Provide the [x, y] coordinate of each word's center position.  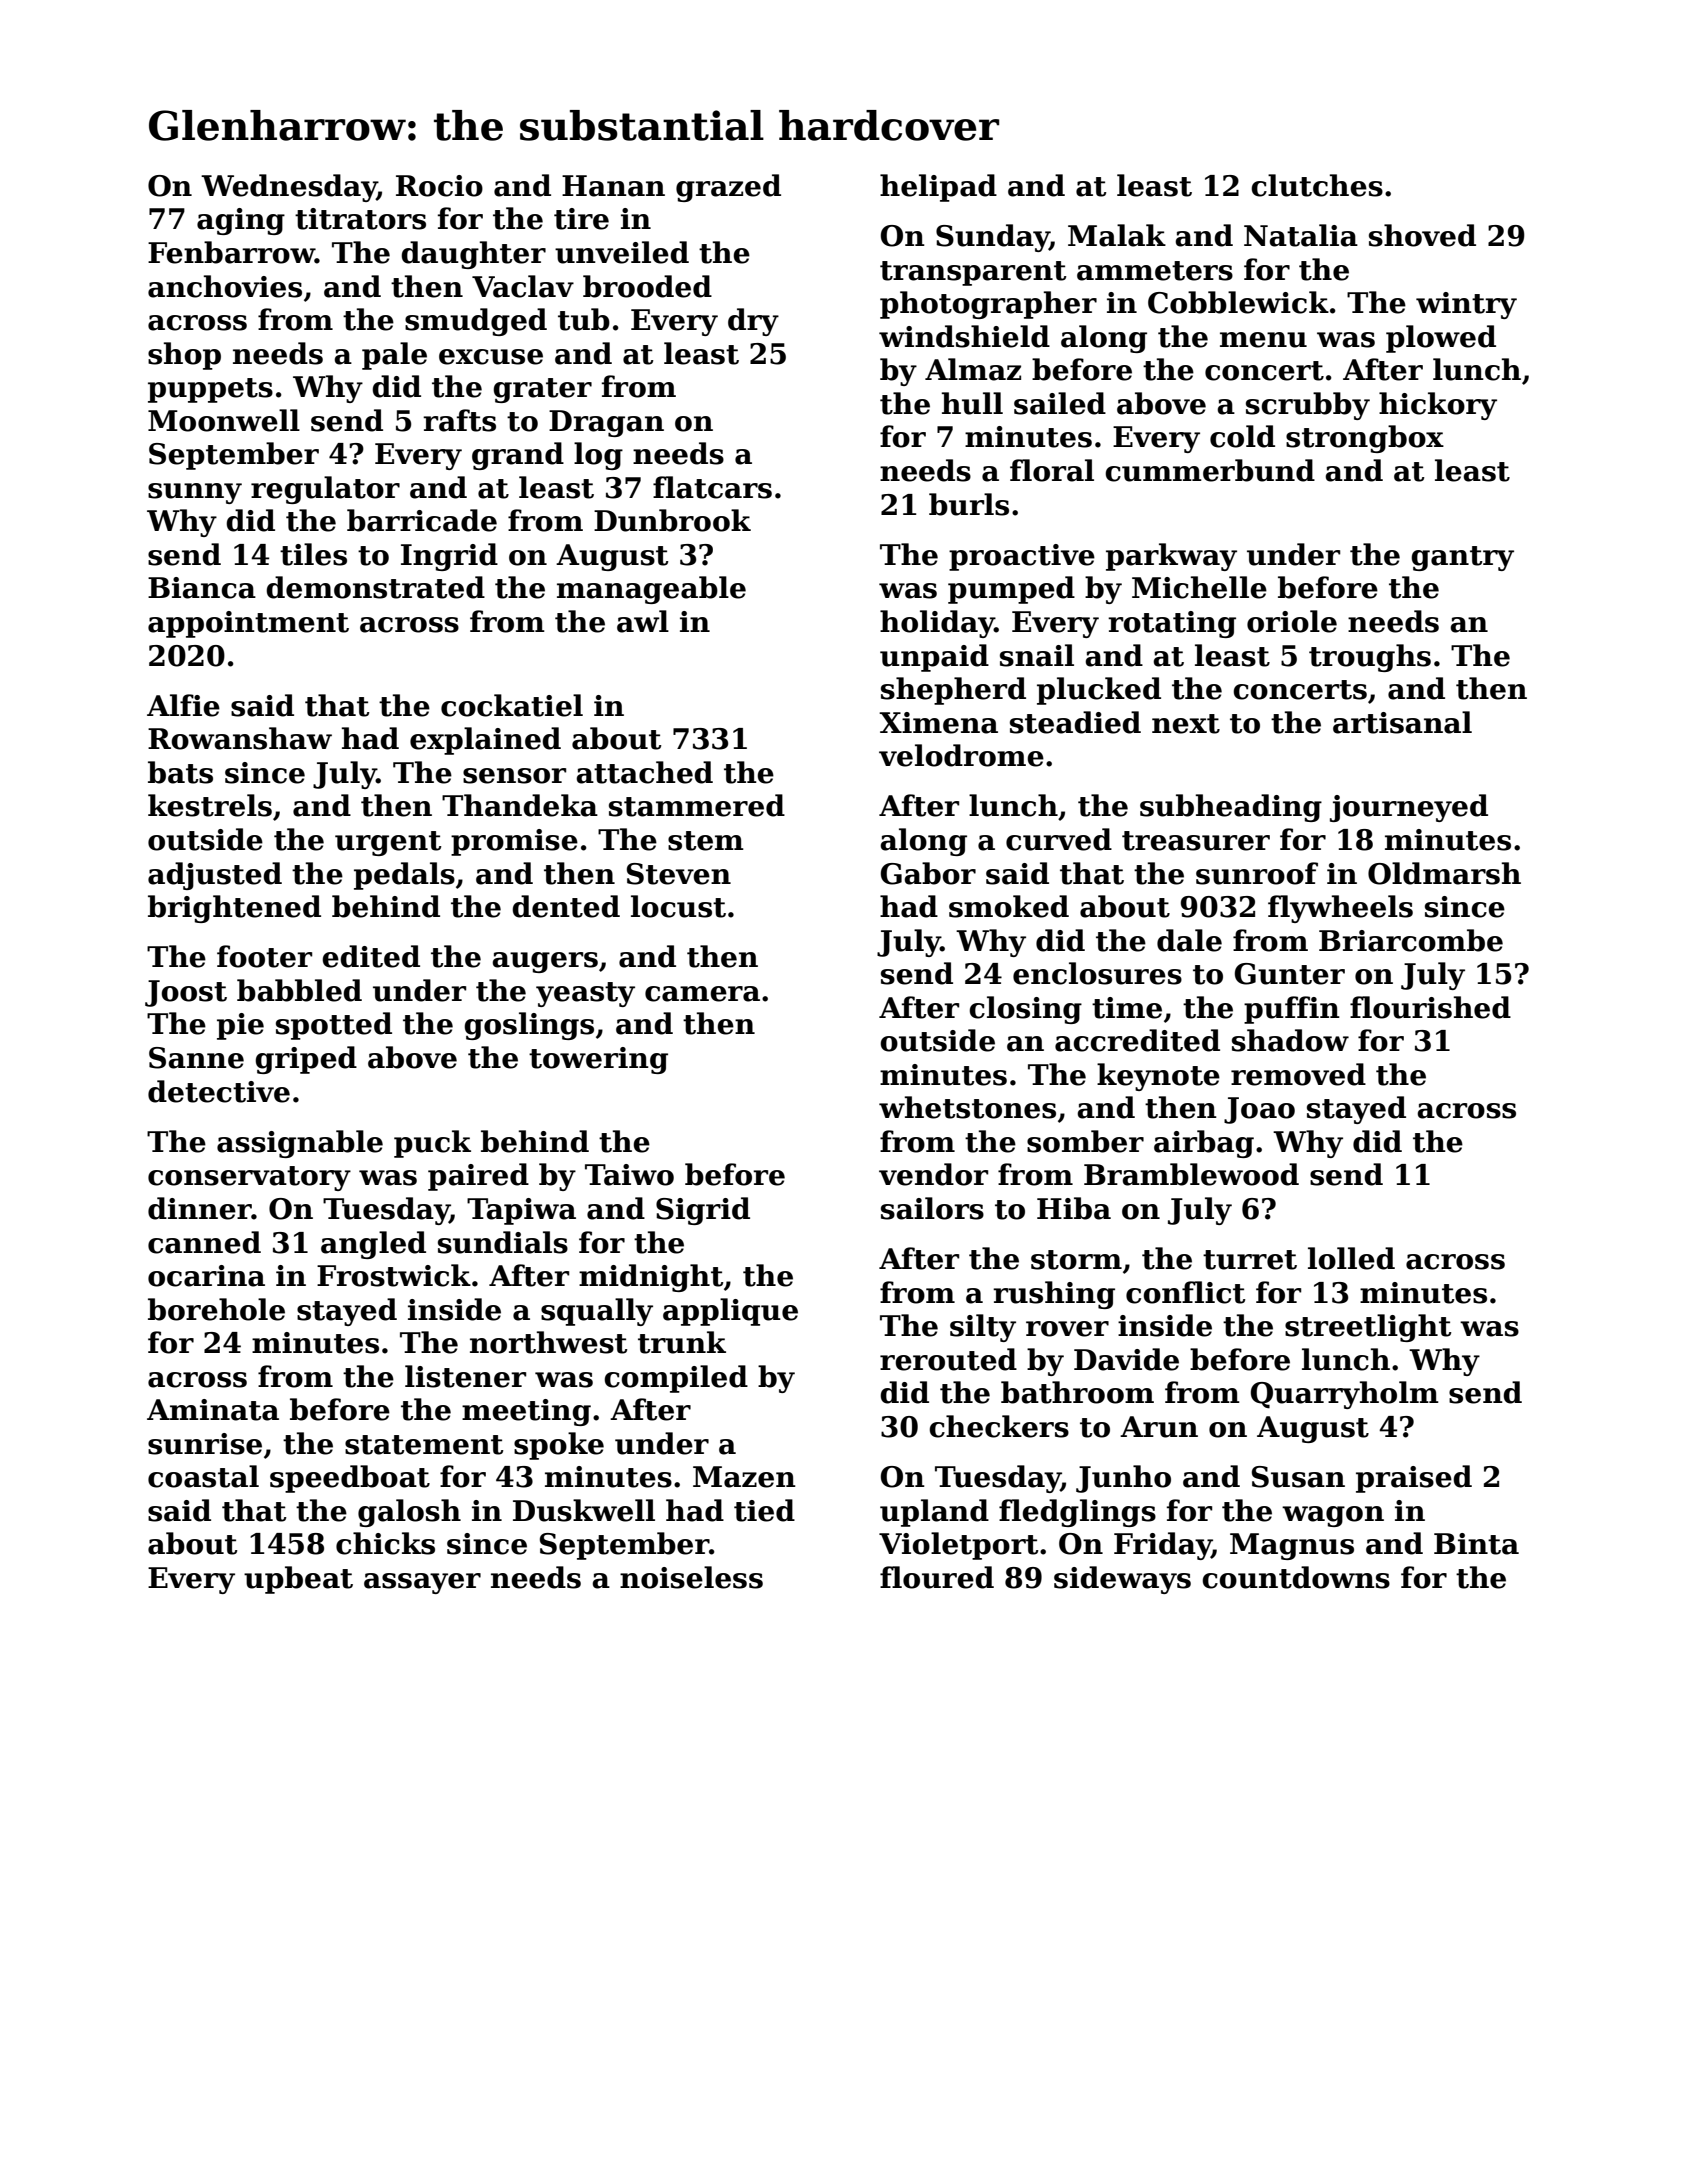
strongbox [1365, 439]
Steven [679, 874]
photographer [988, 305]
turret [1250, 1260]
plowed [1441, 339]
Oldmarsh [1444, 873]
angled [373, 1245]
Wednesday [289, 188]
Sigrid [703, 1211]
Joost [186, 993]
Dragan [606, 423]
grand [518, 456]
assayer [422, 1583]
